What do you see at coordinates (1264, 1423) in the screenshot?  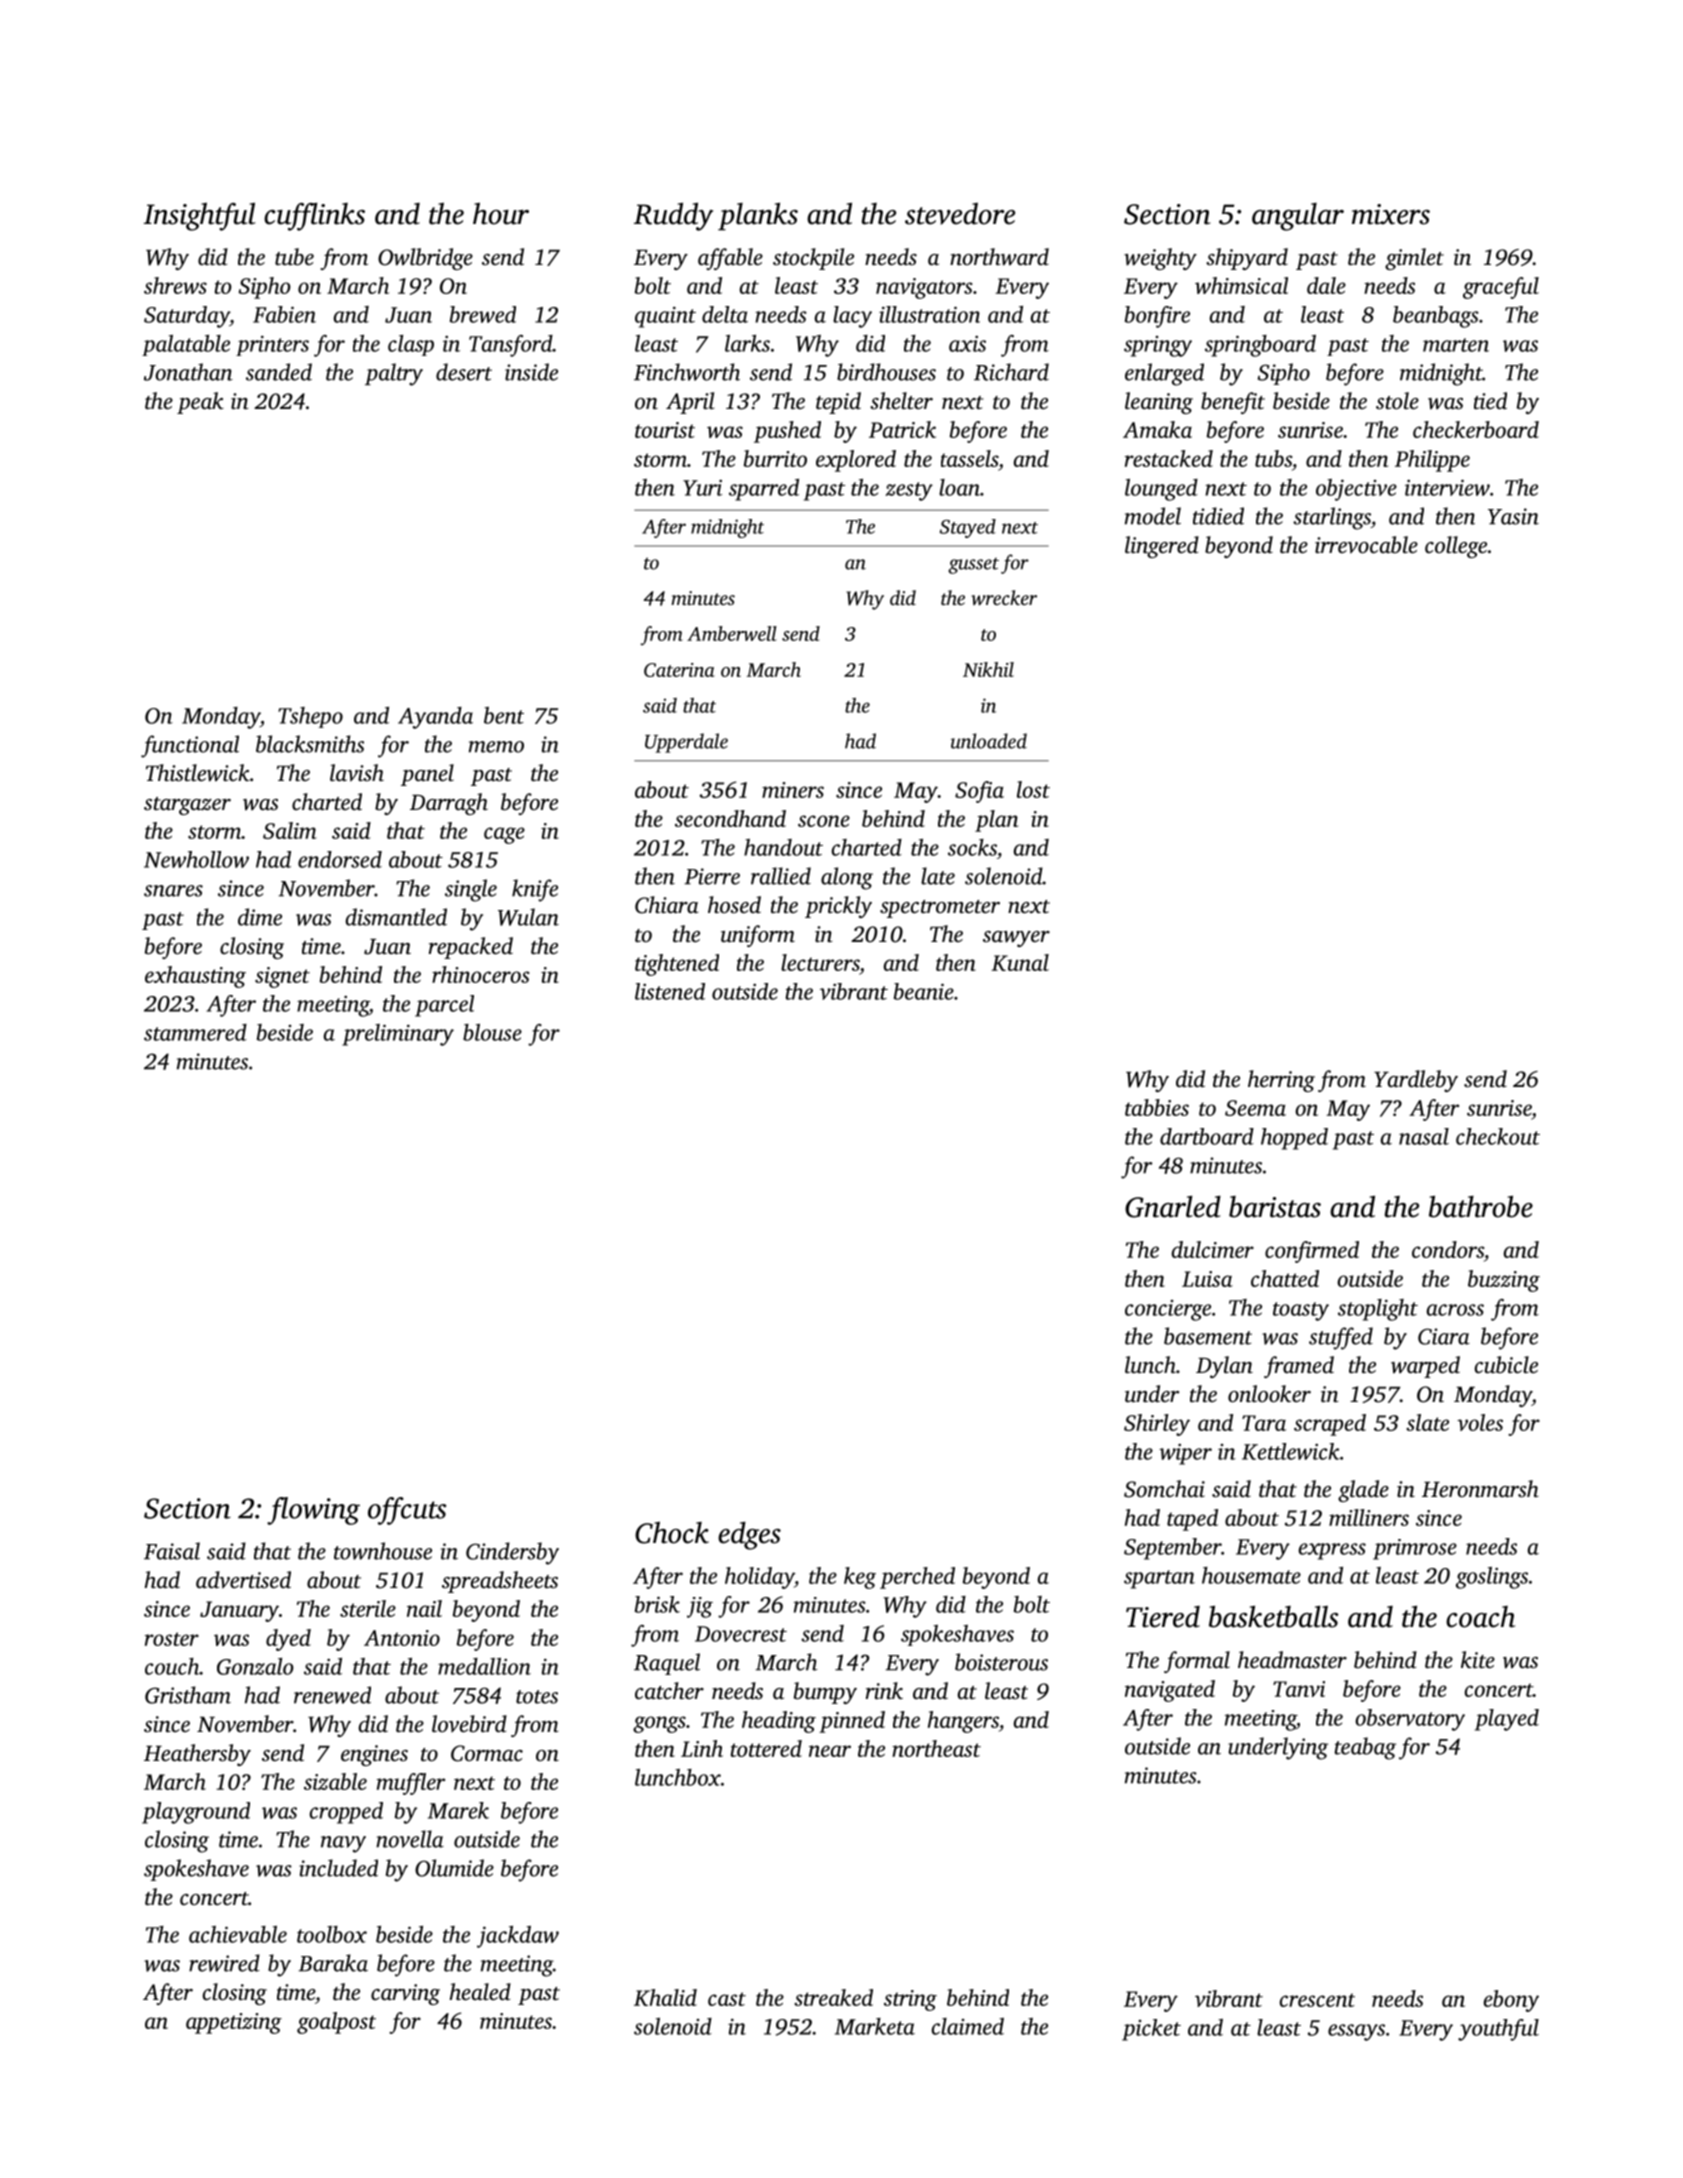 I see `Tara` at bounding box center [1264, 1423].
